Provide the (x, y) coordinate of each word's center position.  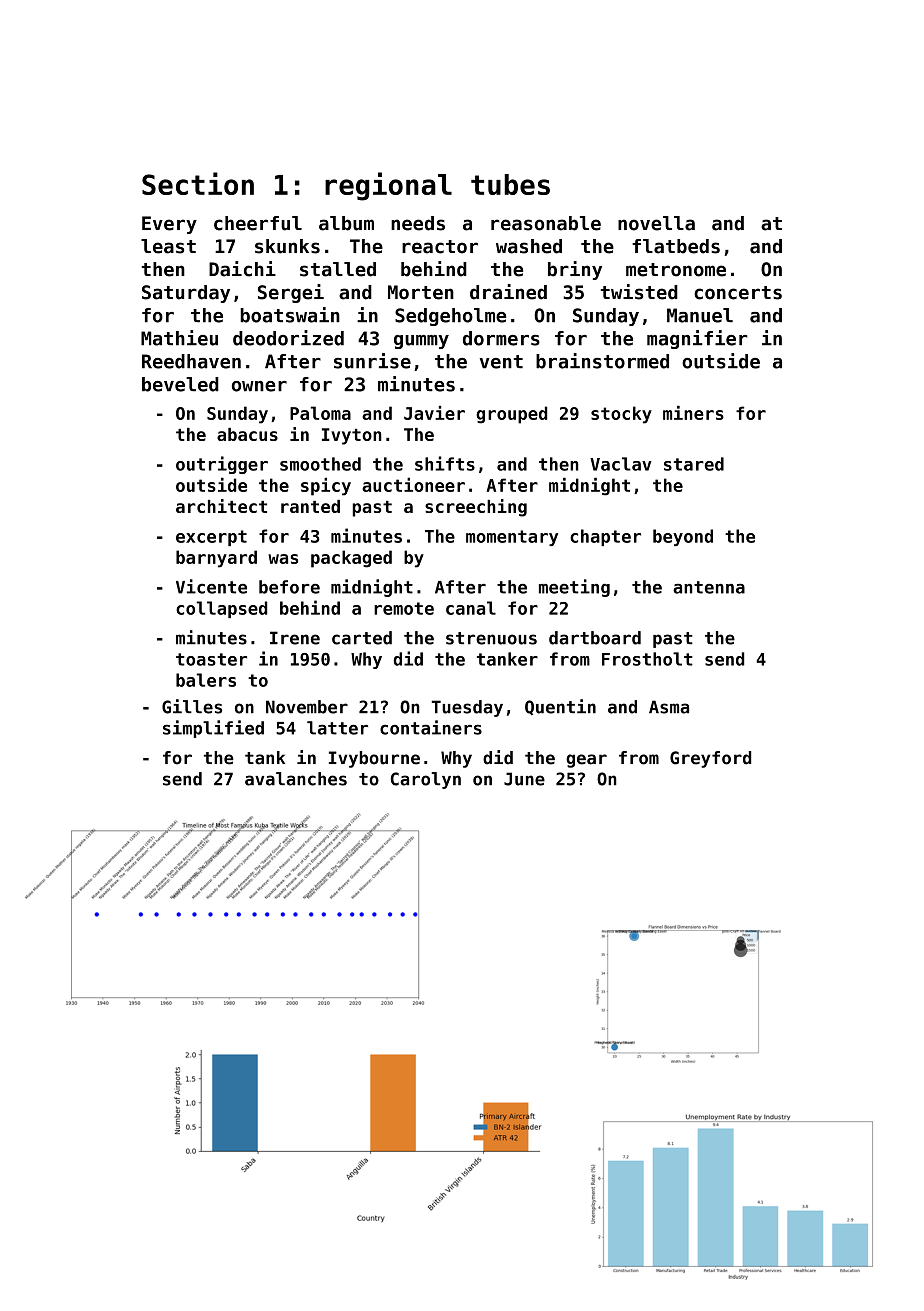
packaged (351, 559)
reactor (440, 247)
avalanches (296, 779)
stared (694, 464)
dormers (501, 338)
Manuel (700, 315)
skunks (287, 246)
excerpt (211, 538)
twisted (639, 292)
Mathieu (179, 338)
